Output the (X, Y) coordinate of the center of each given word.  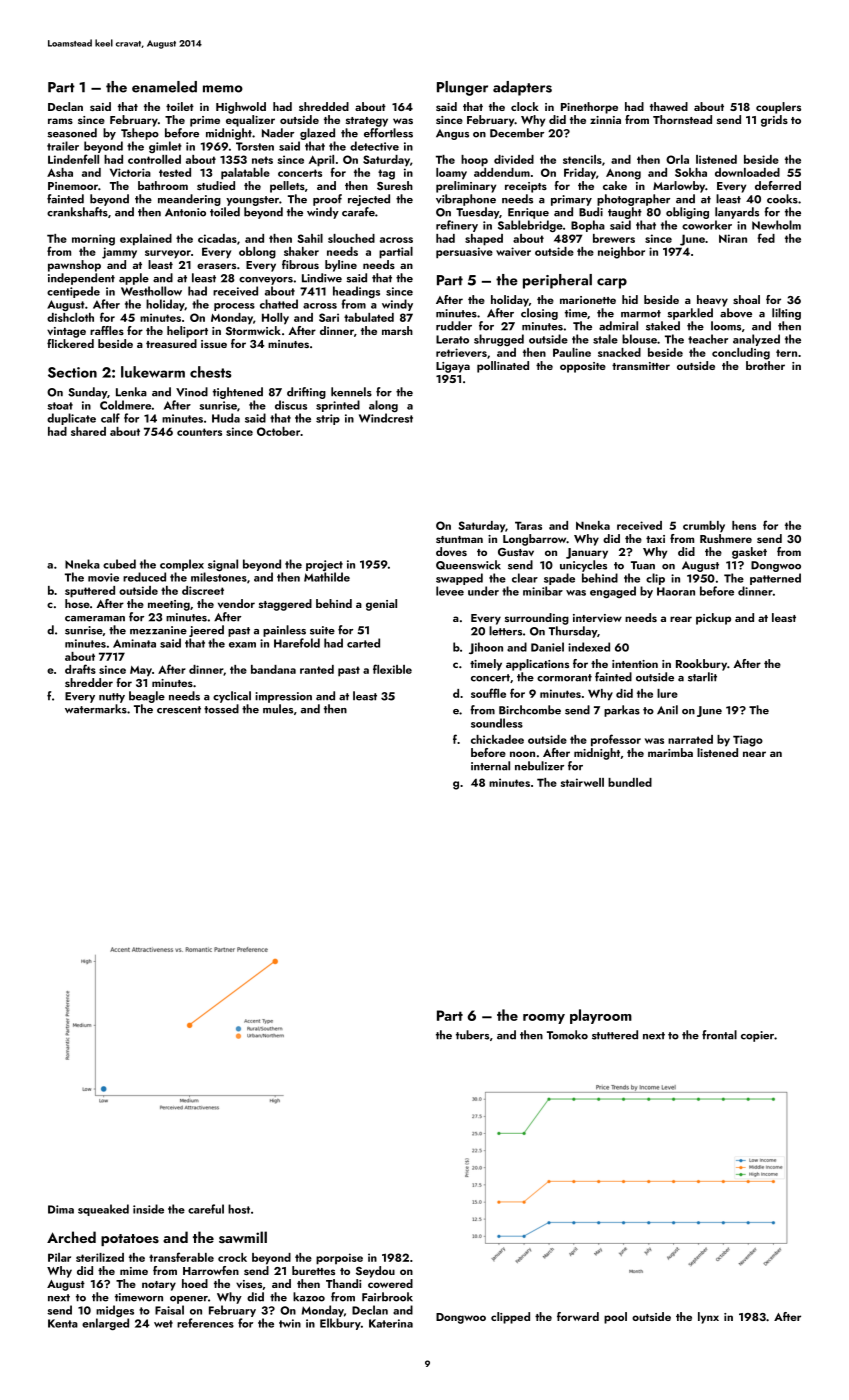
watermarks (96, 709)
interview (597, 618)
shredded (324, 106)
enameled (164, 87)
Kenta (63, 1323)
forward (578, 1316)
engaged (613, 592)
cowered (390, 1283)
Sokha (691, 172)
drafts (80, 669)
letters (505, 631)
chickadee (497, 739)
